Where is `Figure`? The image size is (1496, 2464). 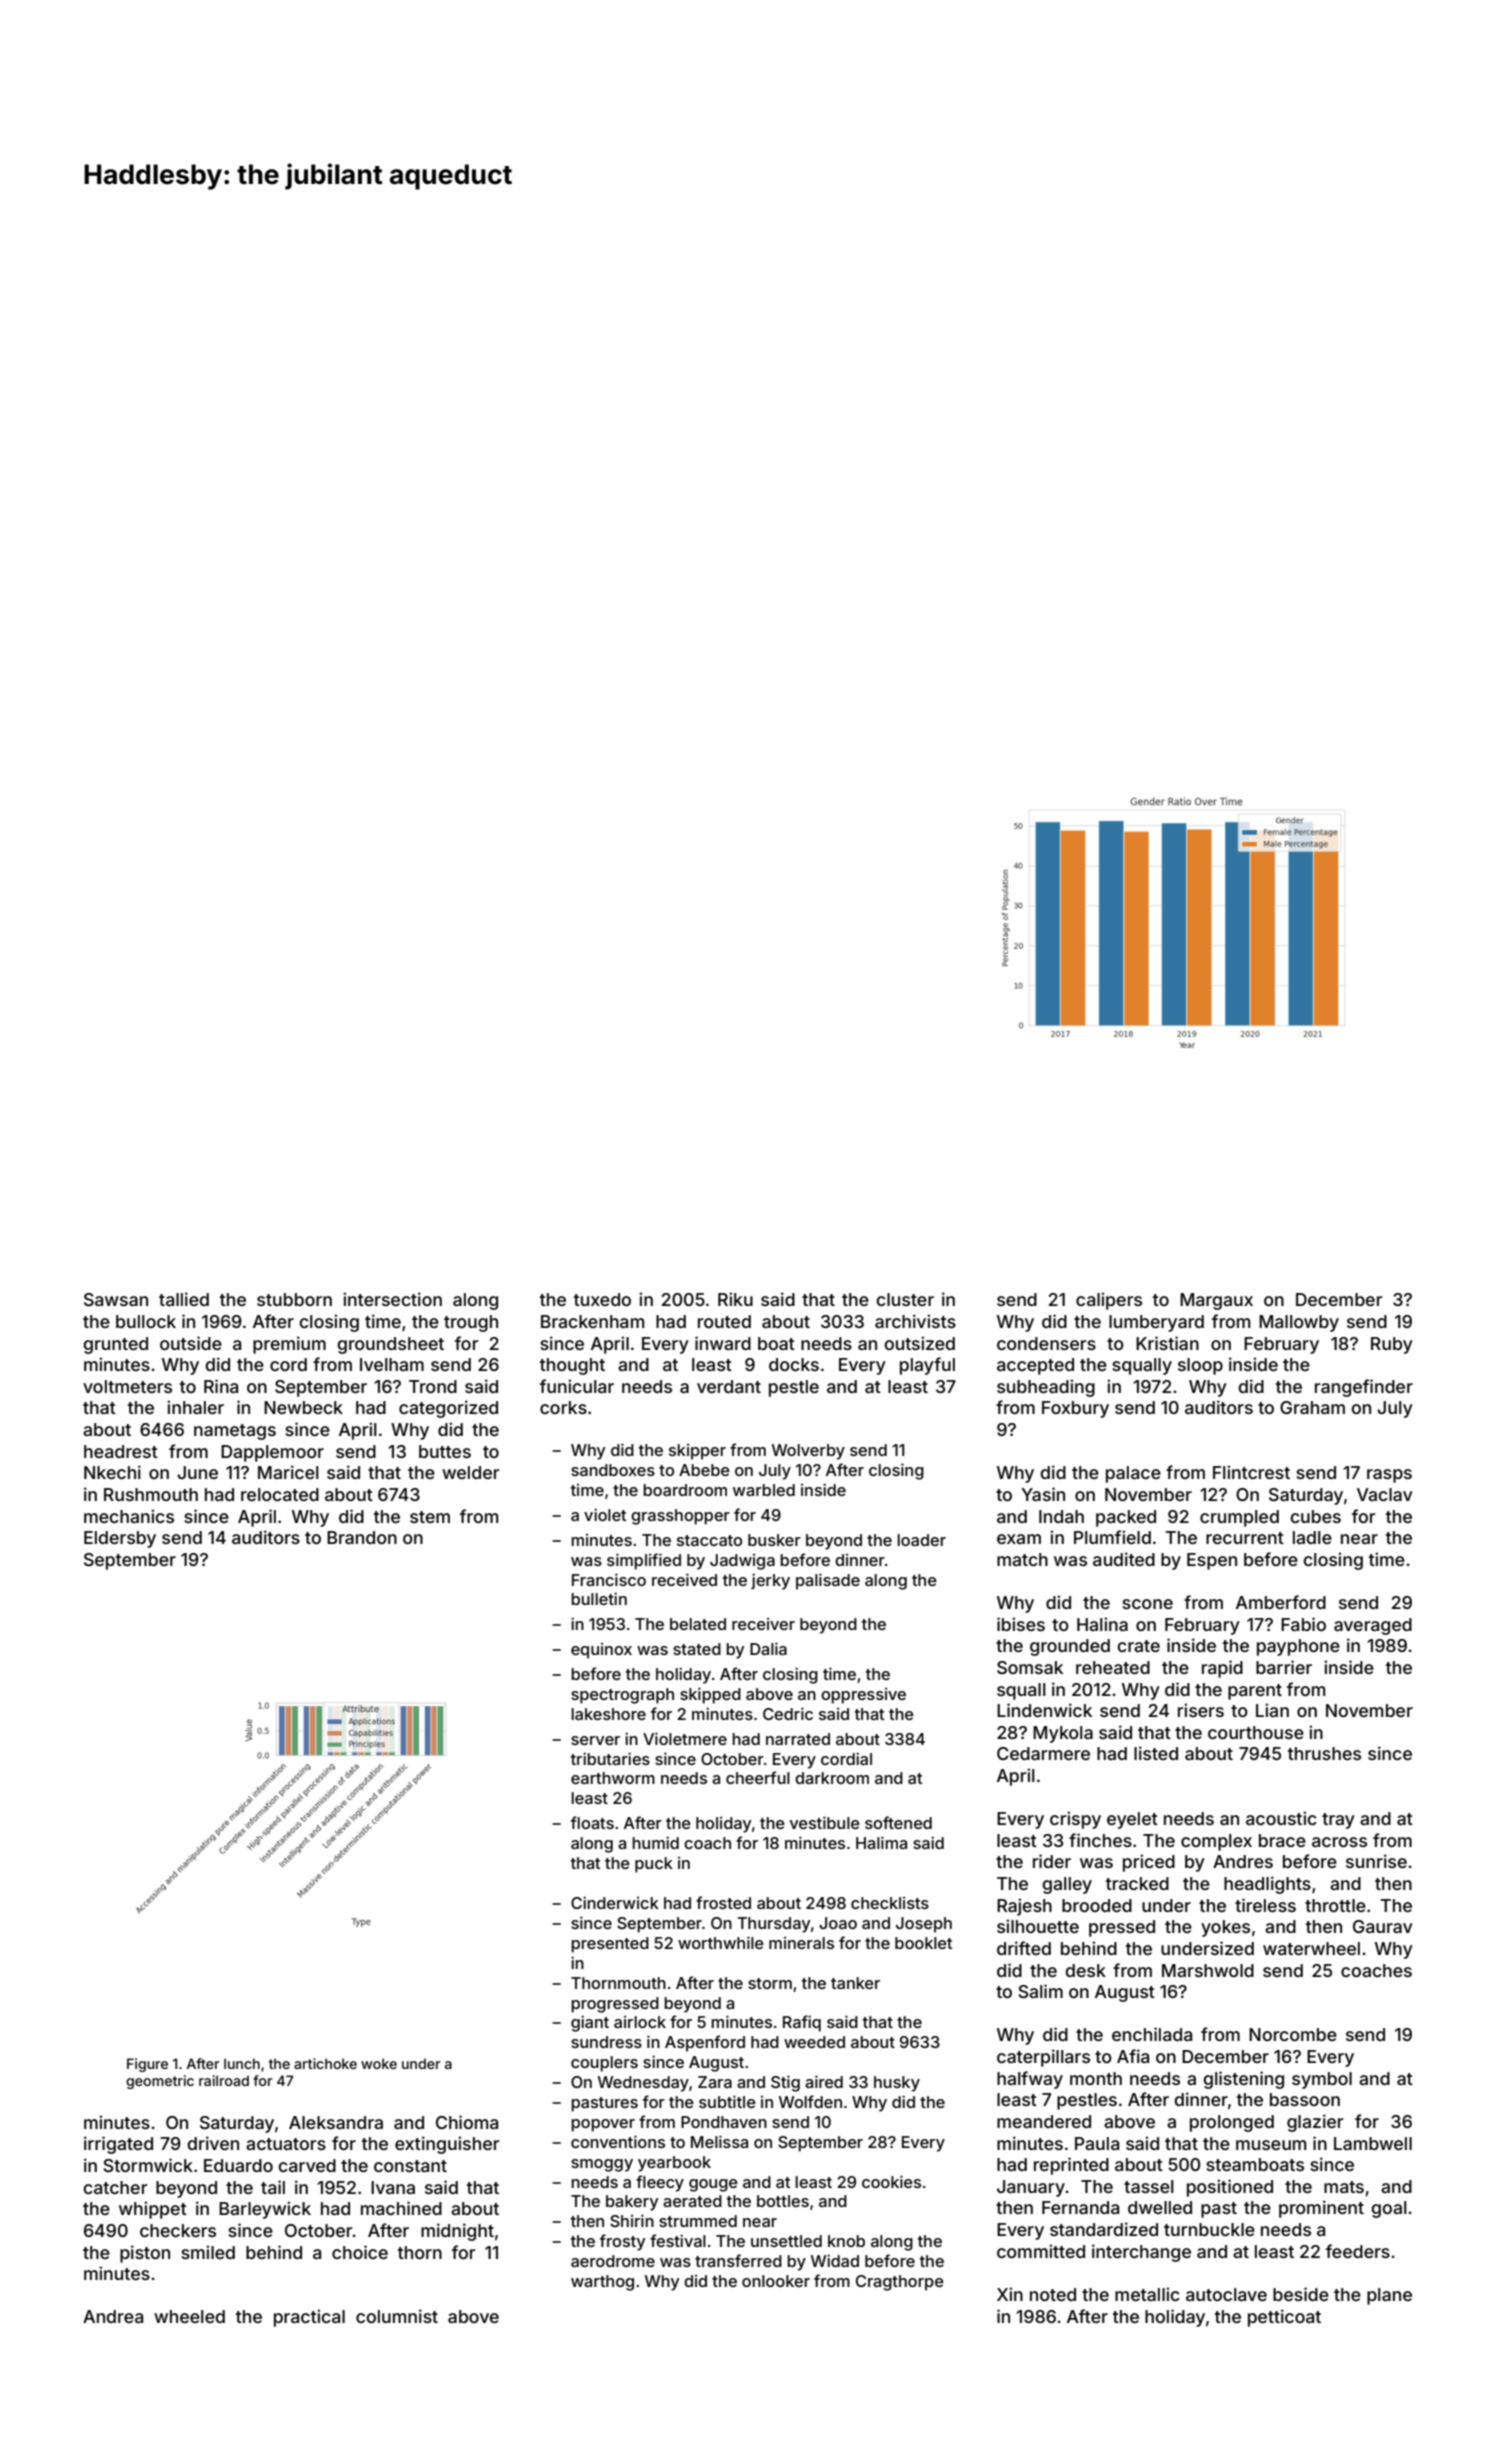 Figure is located at coordinates (147, 2065).
